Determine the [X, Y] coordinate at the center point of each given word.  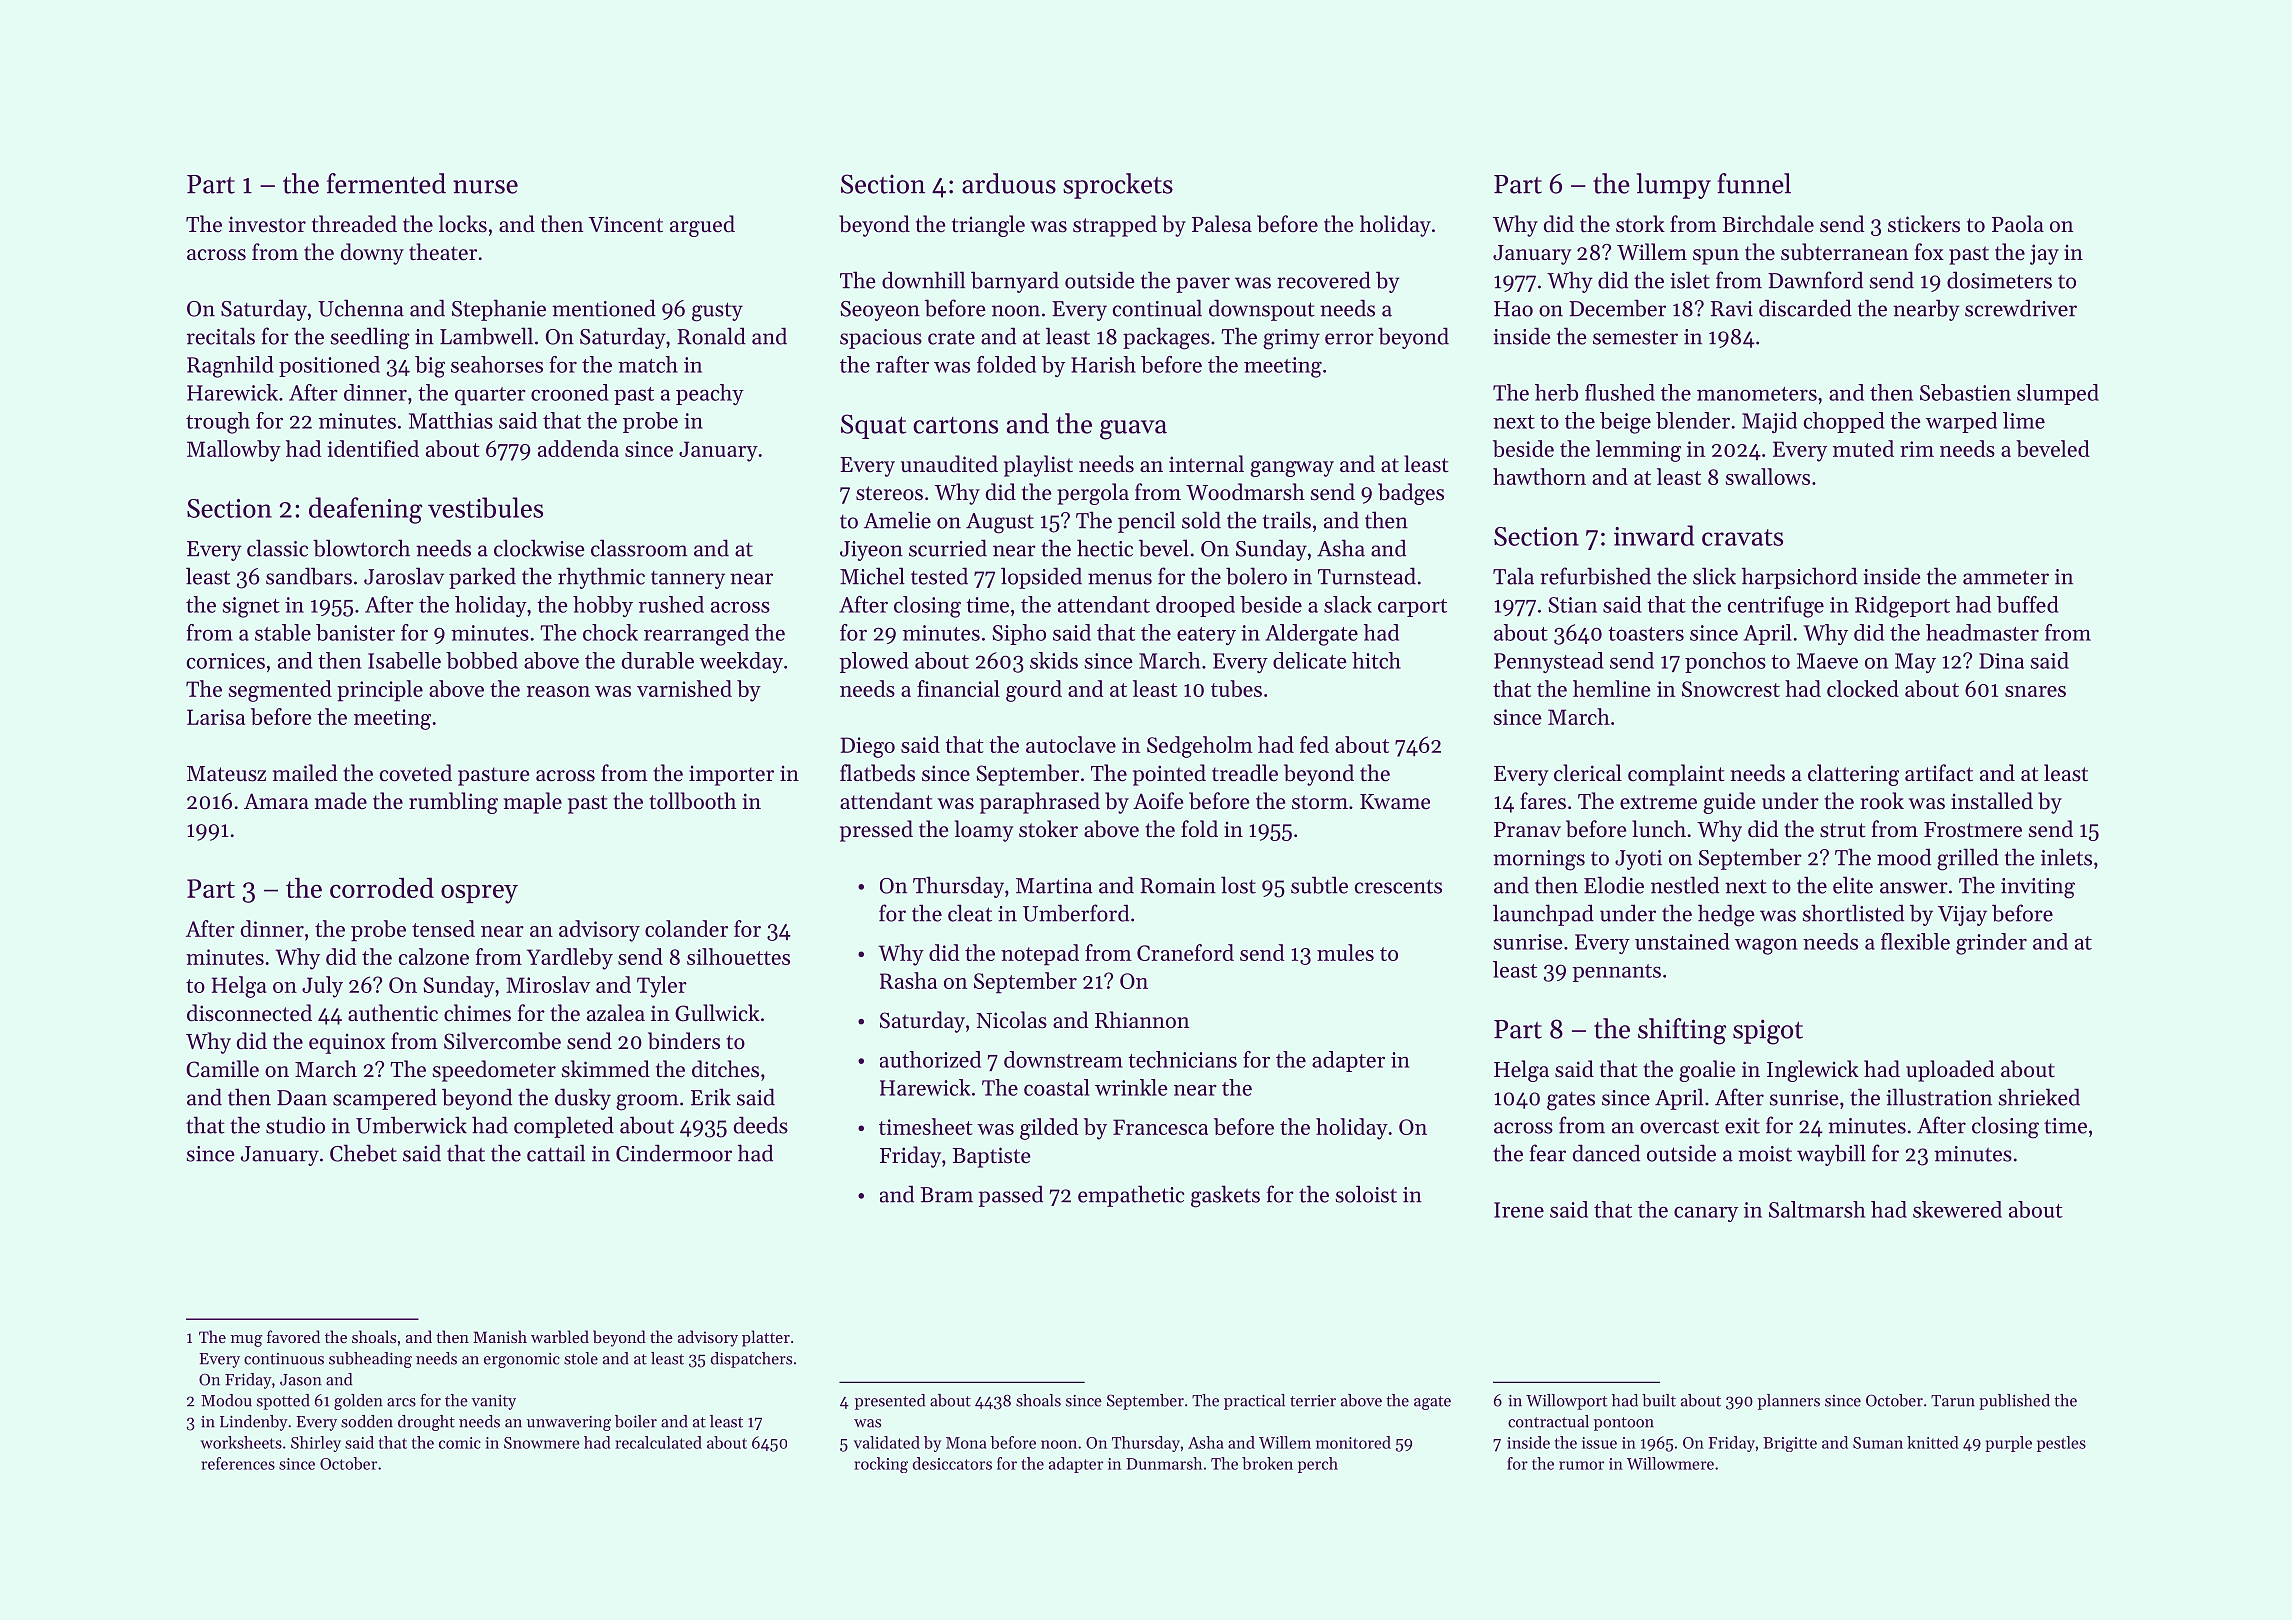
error [1349, 339]
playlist [1038, 466]
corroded [382, 887]
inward [1654, 535]
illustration [1939, 1097]
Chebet [363, 1153]
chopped [1844, 422]
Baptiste [991, 1157]
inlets [2066, 857]
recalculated [658, 1442]
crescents [1398, 886]
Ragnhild [230, 367]
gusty [717, 312]
